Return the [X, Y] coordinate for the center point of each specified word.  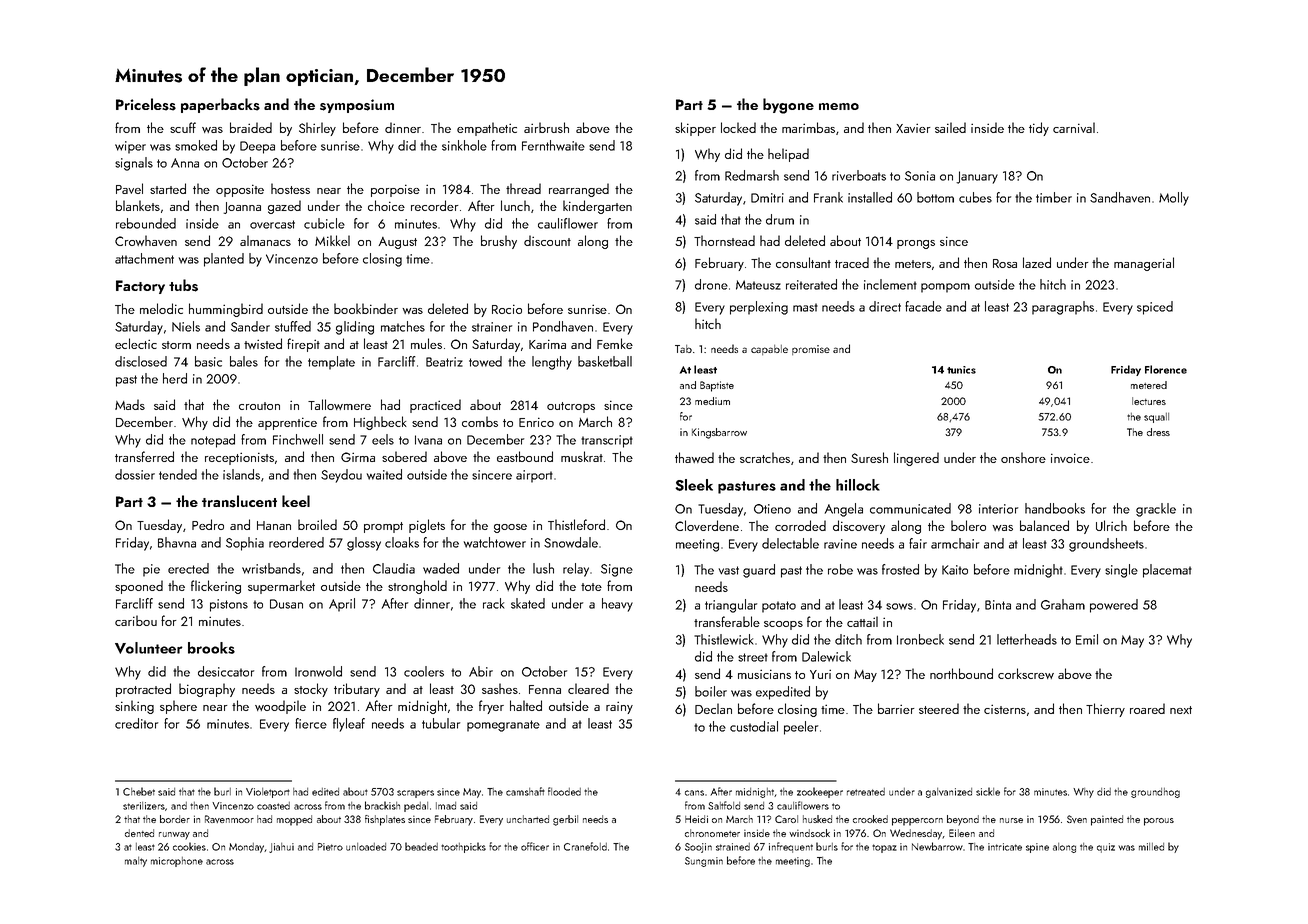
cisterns [1005, 709]
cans [694, 793]
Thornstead [724, 240]
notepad [213, 441]
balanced [1044, 525]
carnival [1074, 127]
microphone [177, 862]
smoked [196, 145]
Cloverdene [707, 525]
